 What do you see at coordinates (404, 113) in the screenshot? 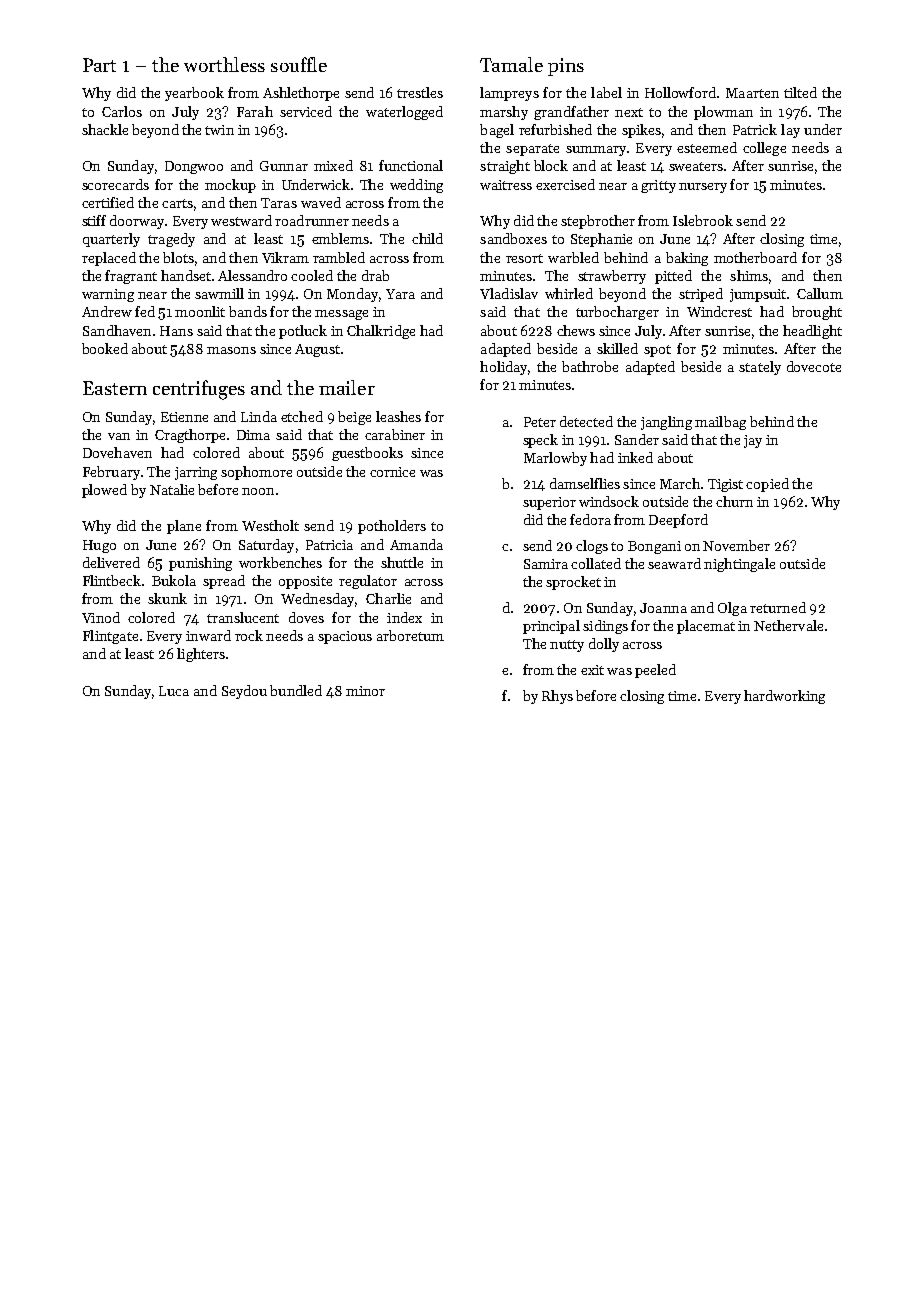
I see `waterlogged` at bounding box center [404, 113].
